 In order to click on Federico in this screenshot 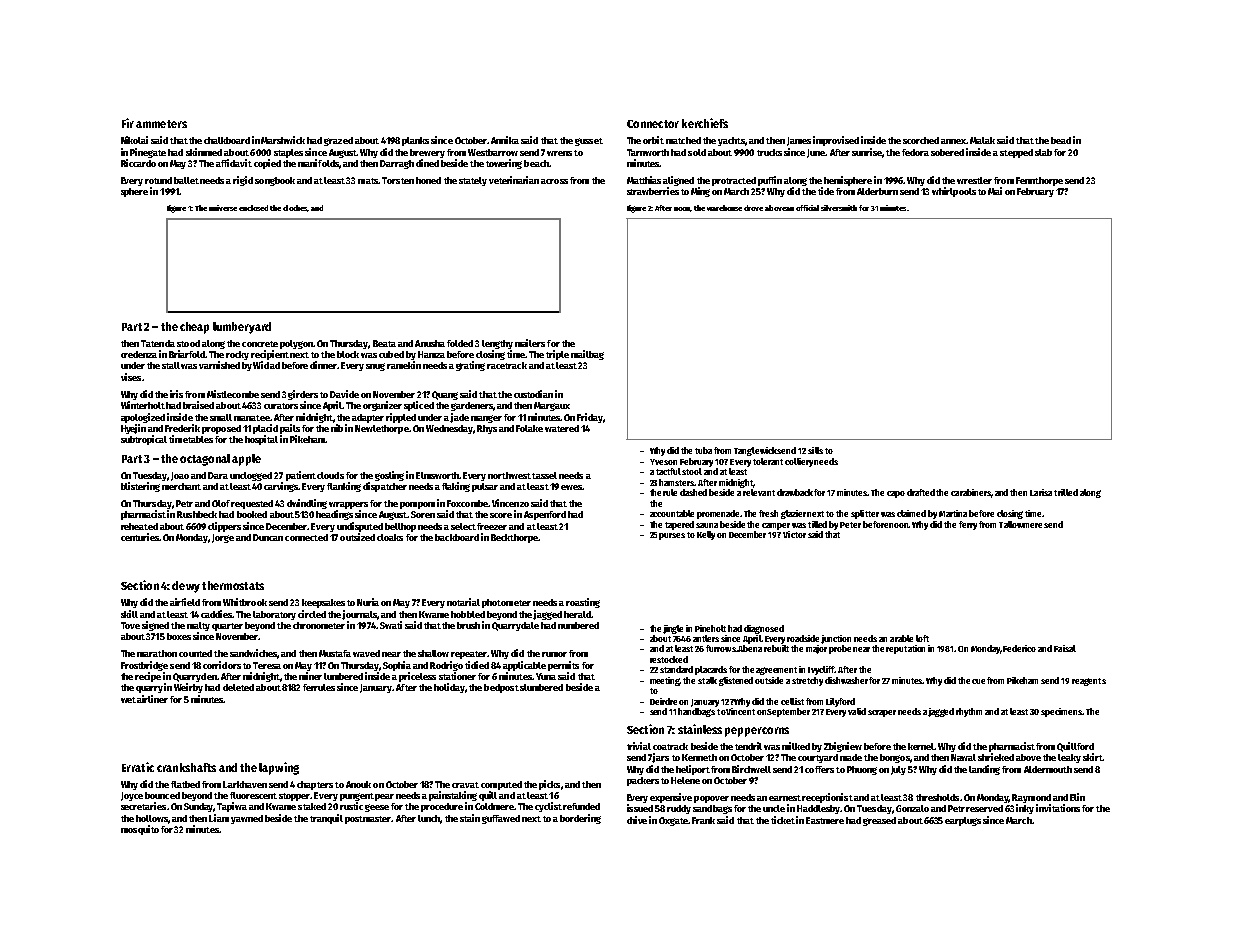, I will do `click(1020, 648)`.
